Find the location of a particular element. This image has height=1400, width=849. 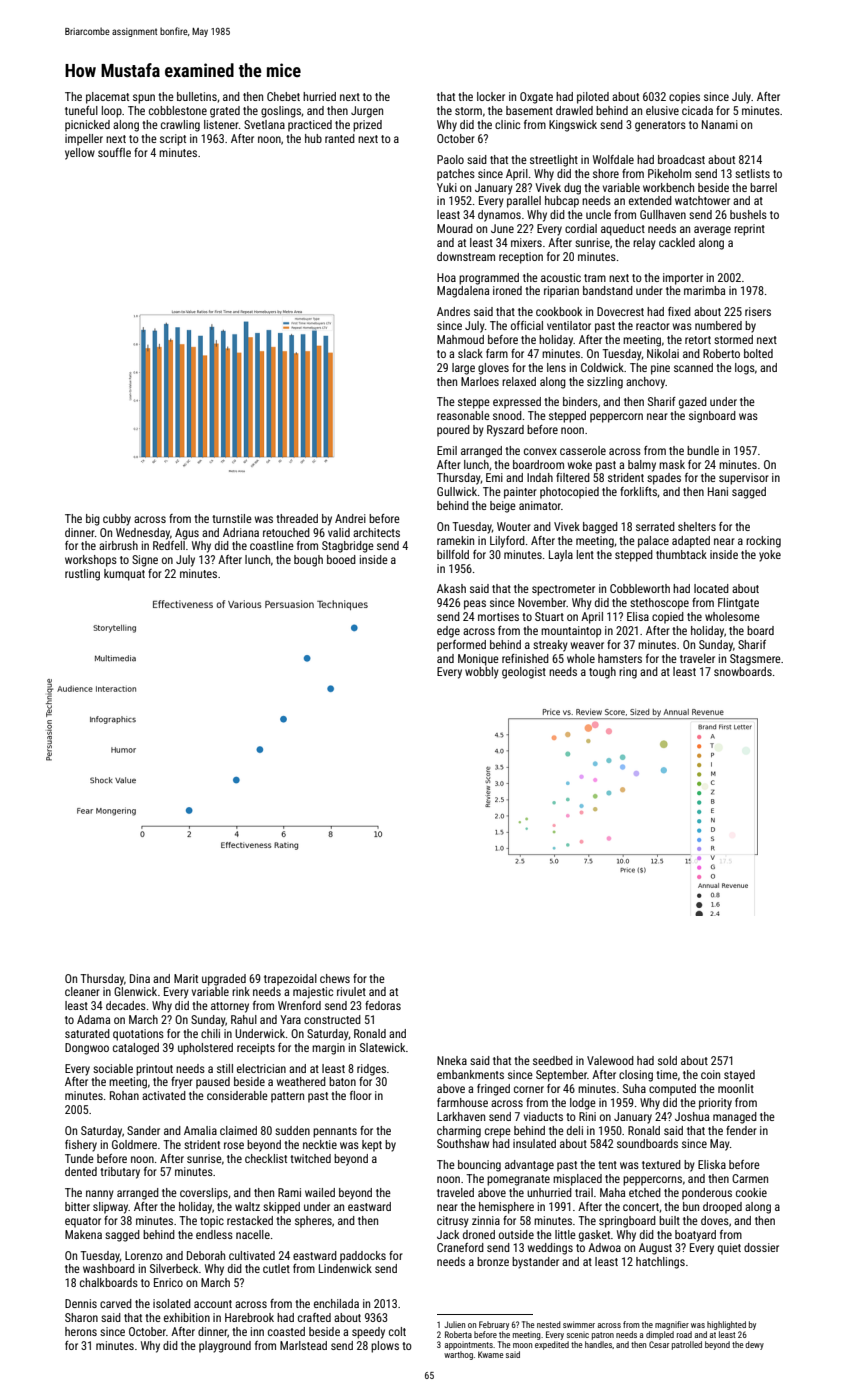

souffle is located at coordinates (114, 152).
